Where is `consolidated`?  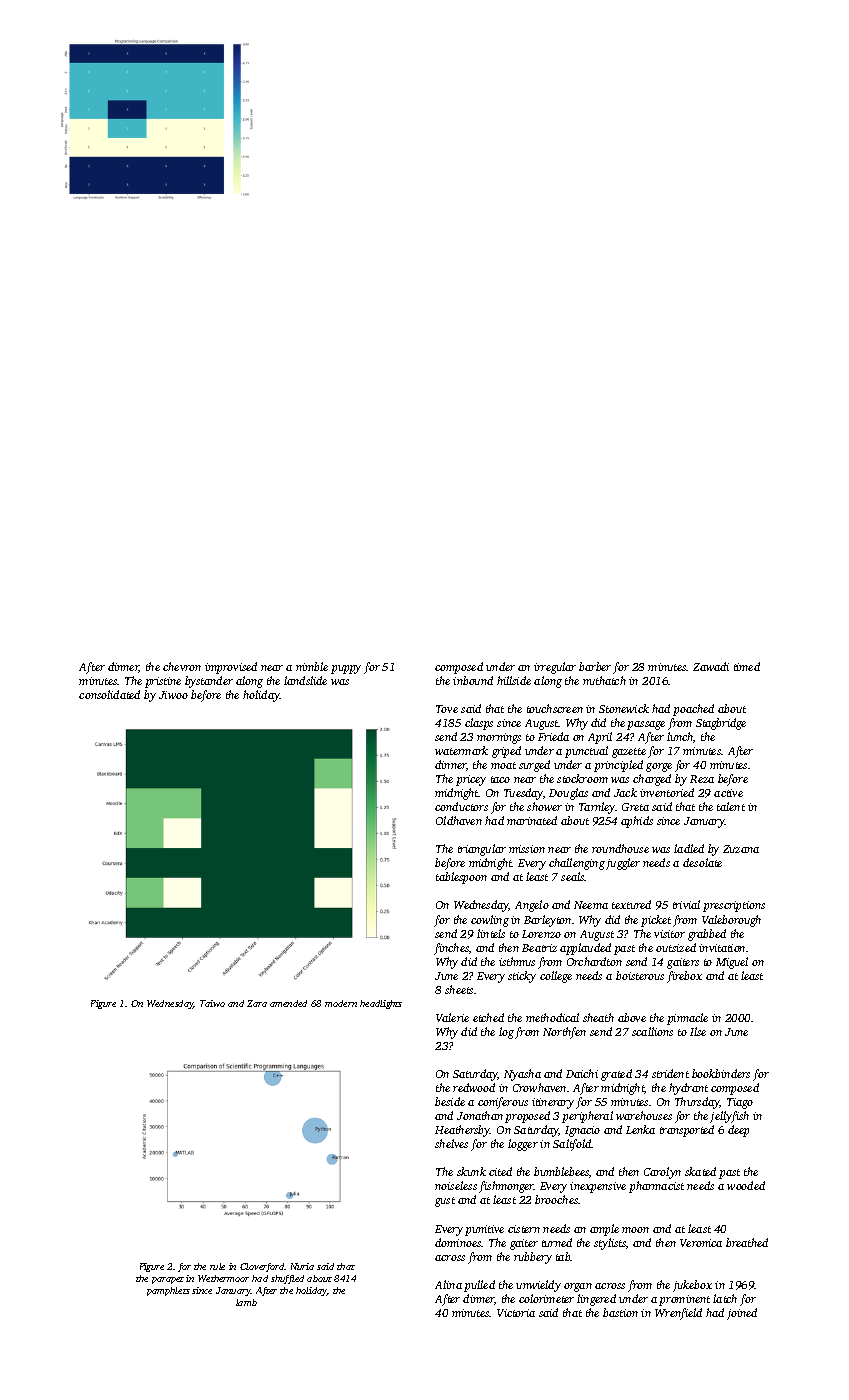
consolidated is located at coordinates (109, 694).
